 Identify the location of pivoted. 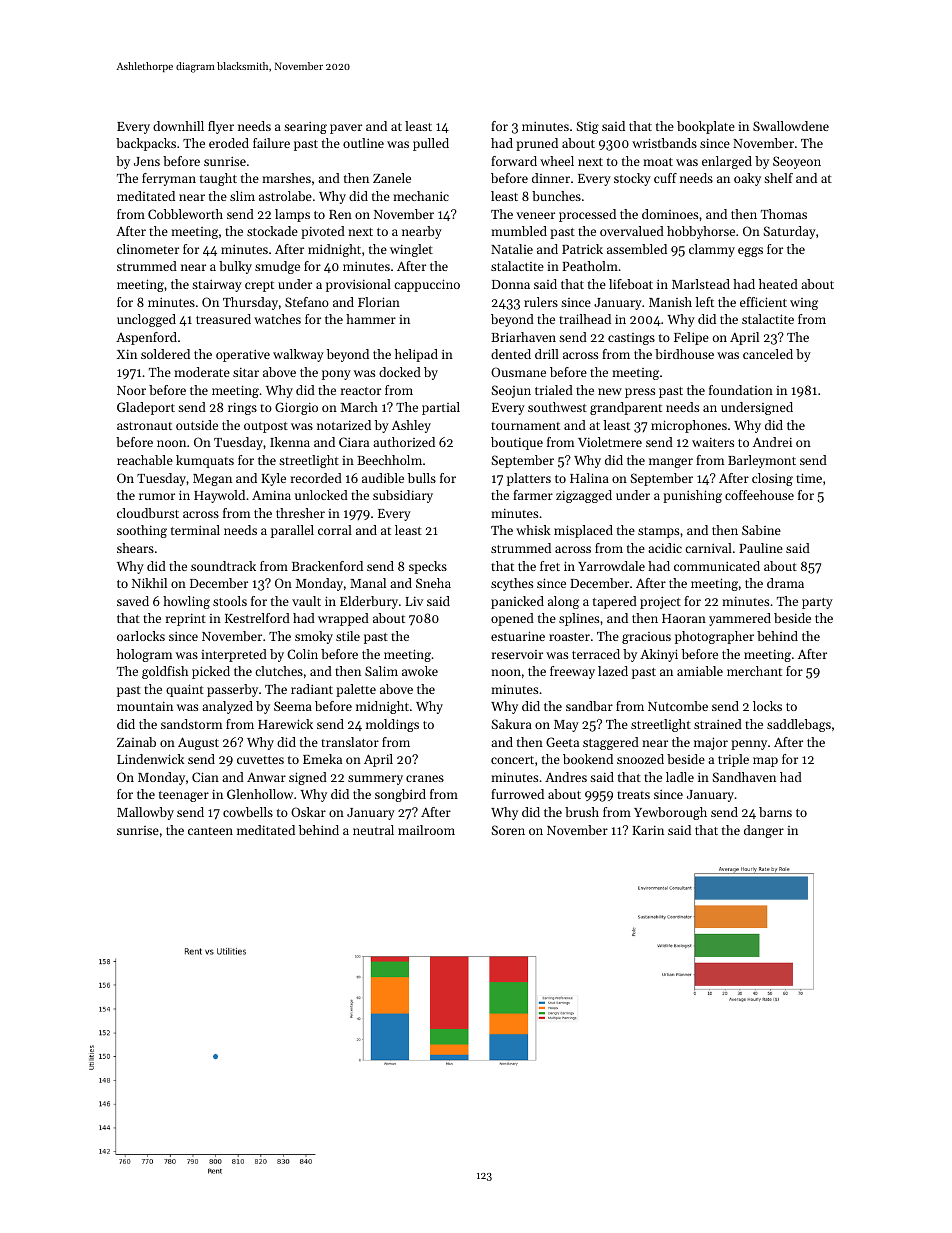
(323, 232).
